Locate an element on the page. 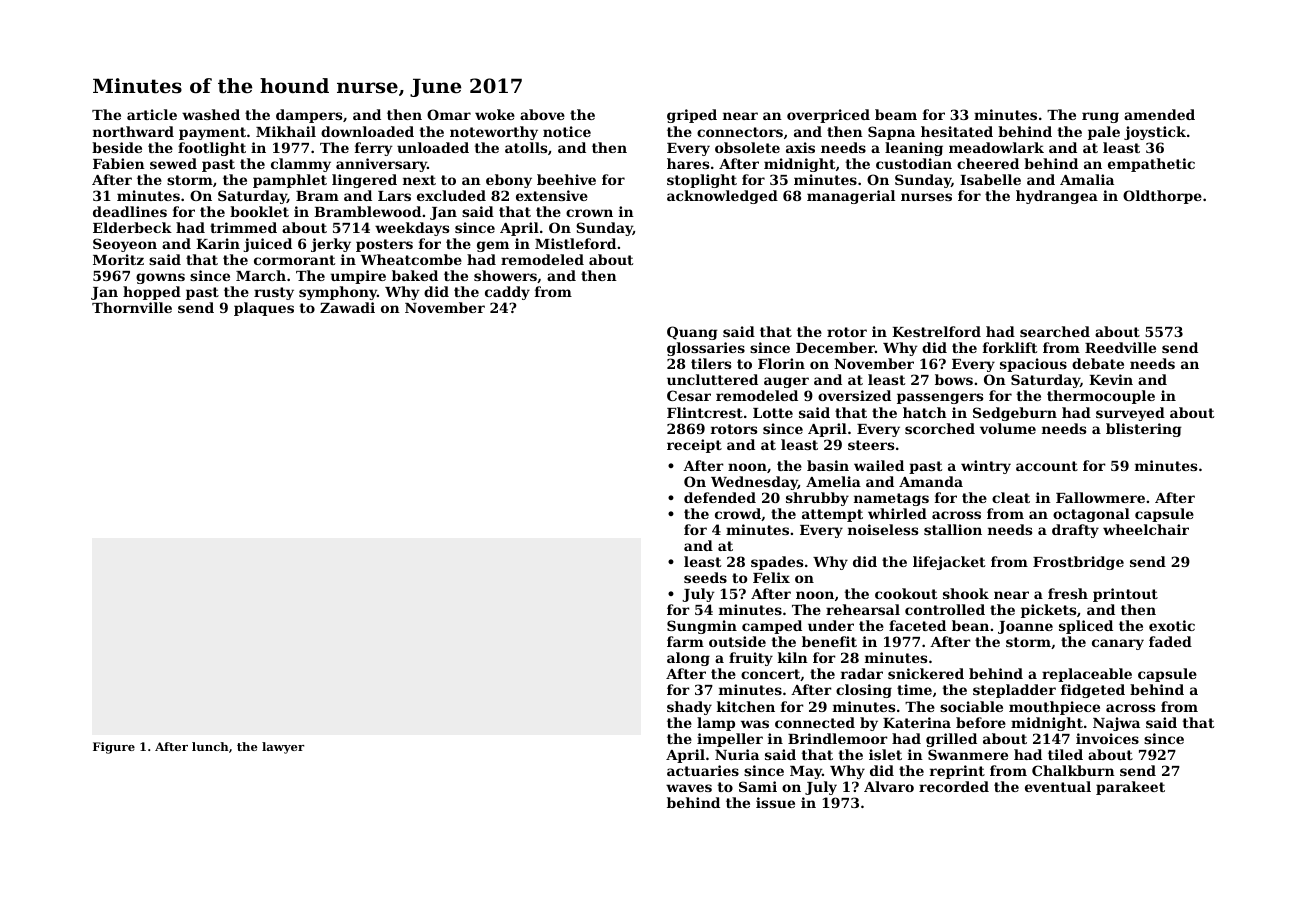  plaques is located at coordinates (264, 309).
